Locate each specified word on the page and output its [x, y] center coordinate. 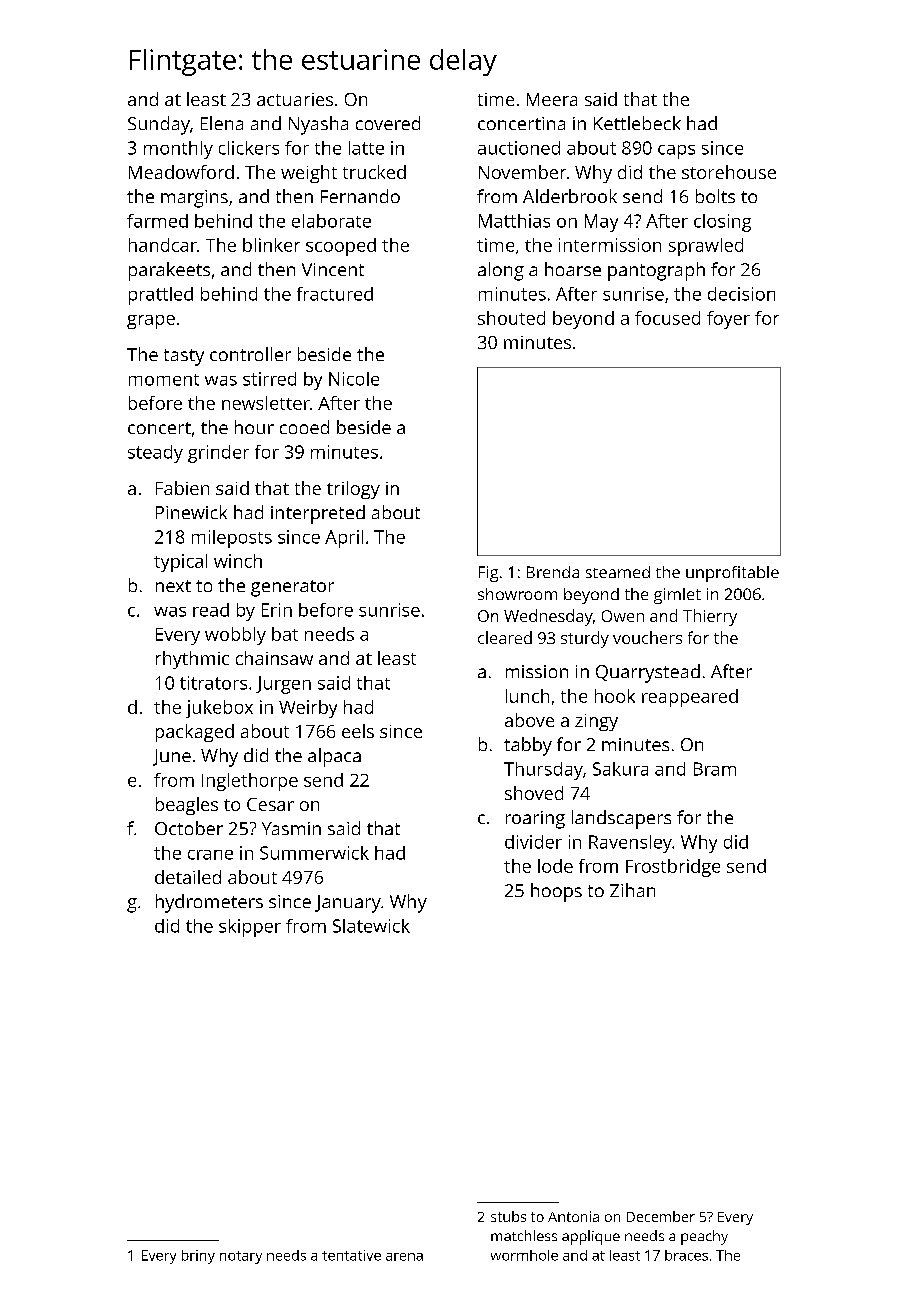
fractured [335, 294]
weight [309, 174]
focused [667, 318]
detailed [188, 877]
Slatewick [371, 926]
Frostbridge [673, 868]
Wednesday [548, 617]
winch [238, 561]
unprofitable [732, 574]
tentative [351, 1255]
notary [241, 1257]
